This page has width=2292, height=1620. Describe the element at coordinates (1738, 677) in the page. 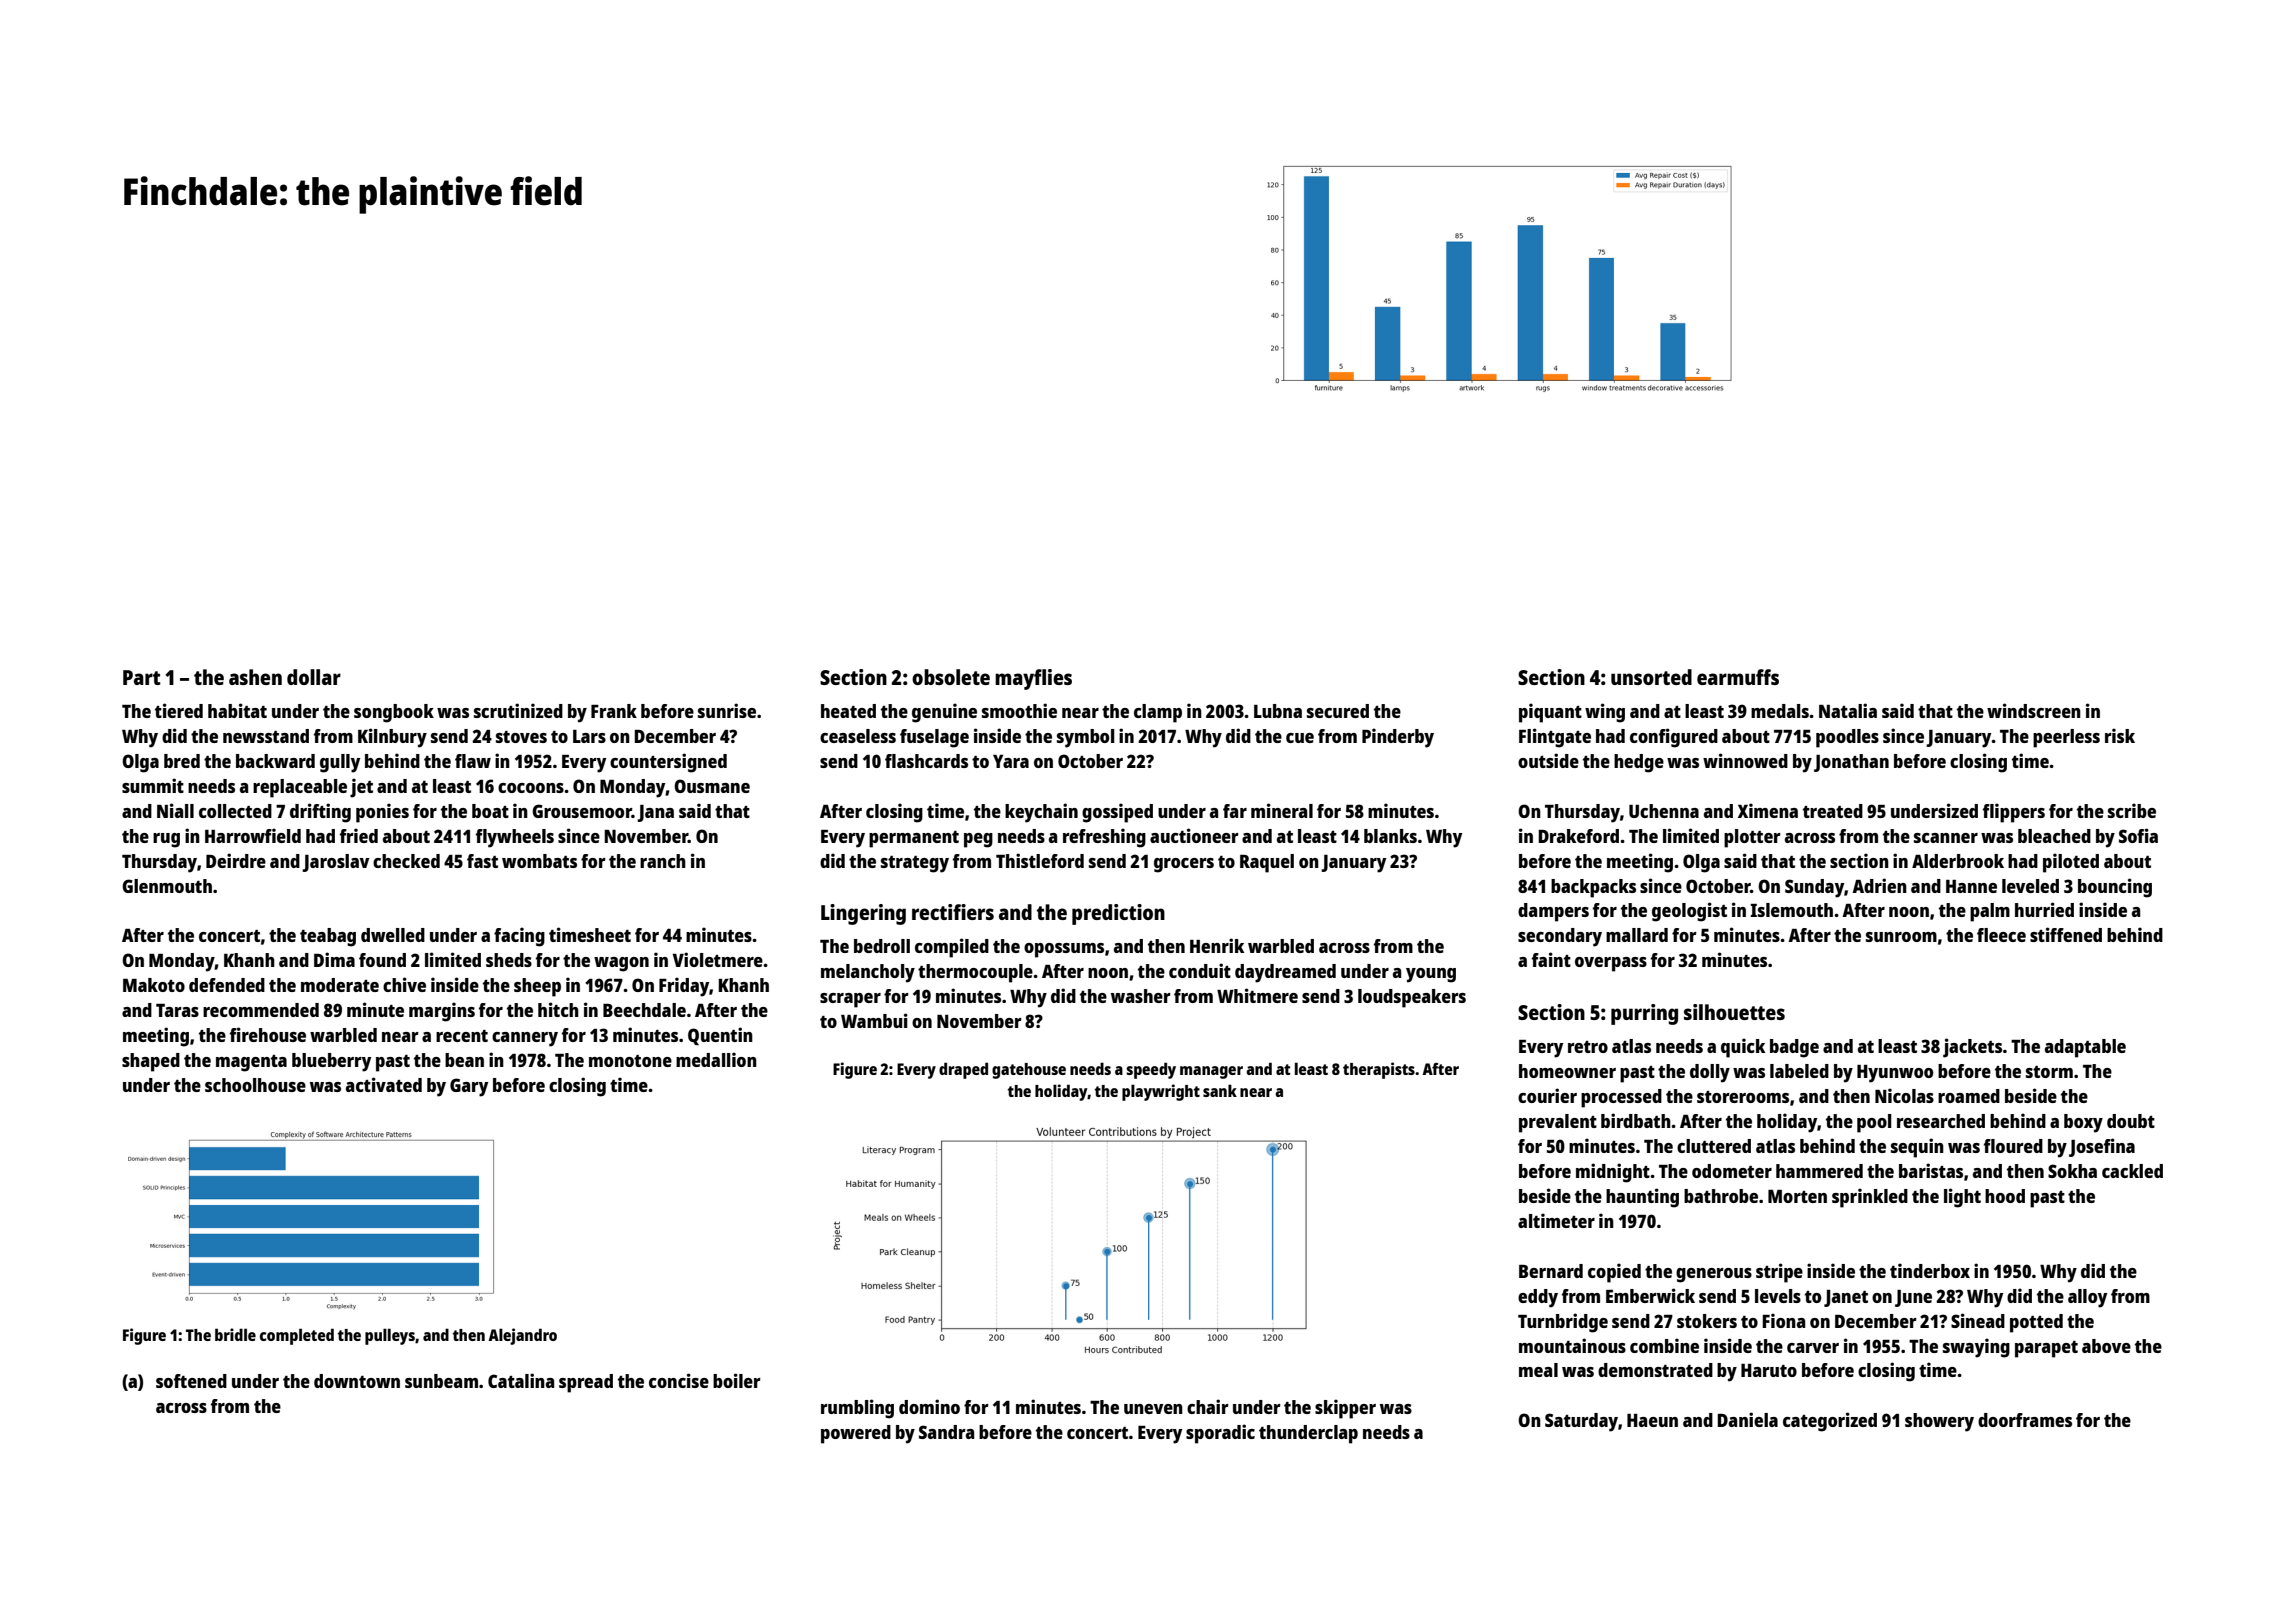

I see `earmuffs` at that location.
